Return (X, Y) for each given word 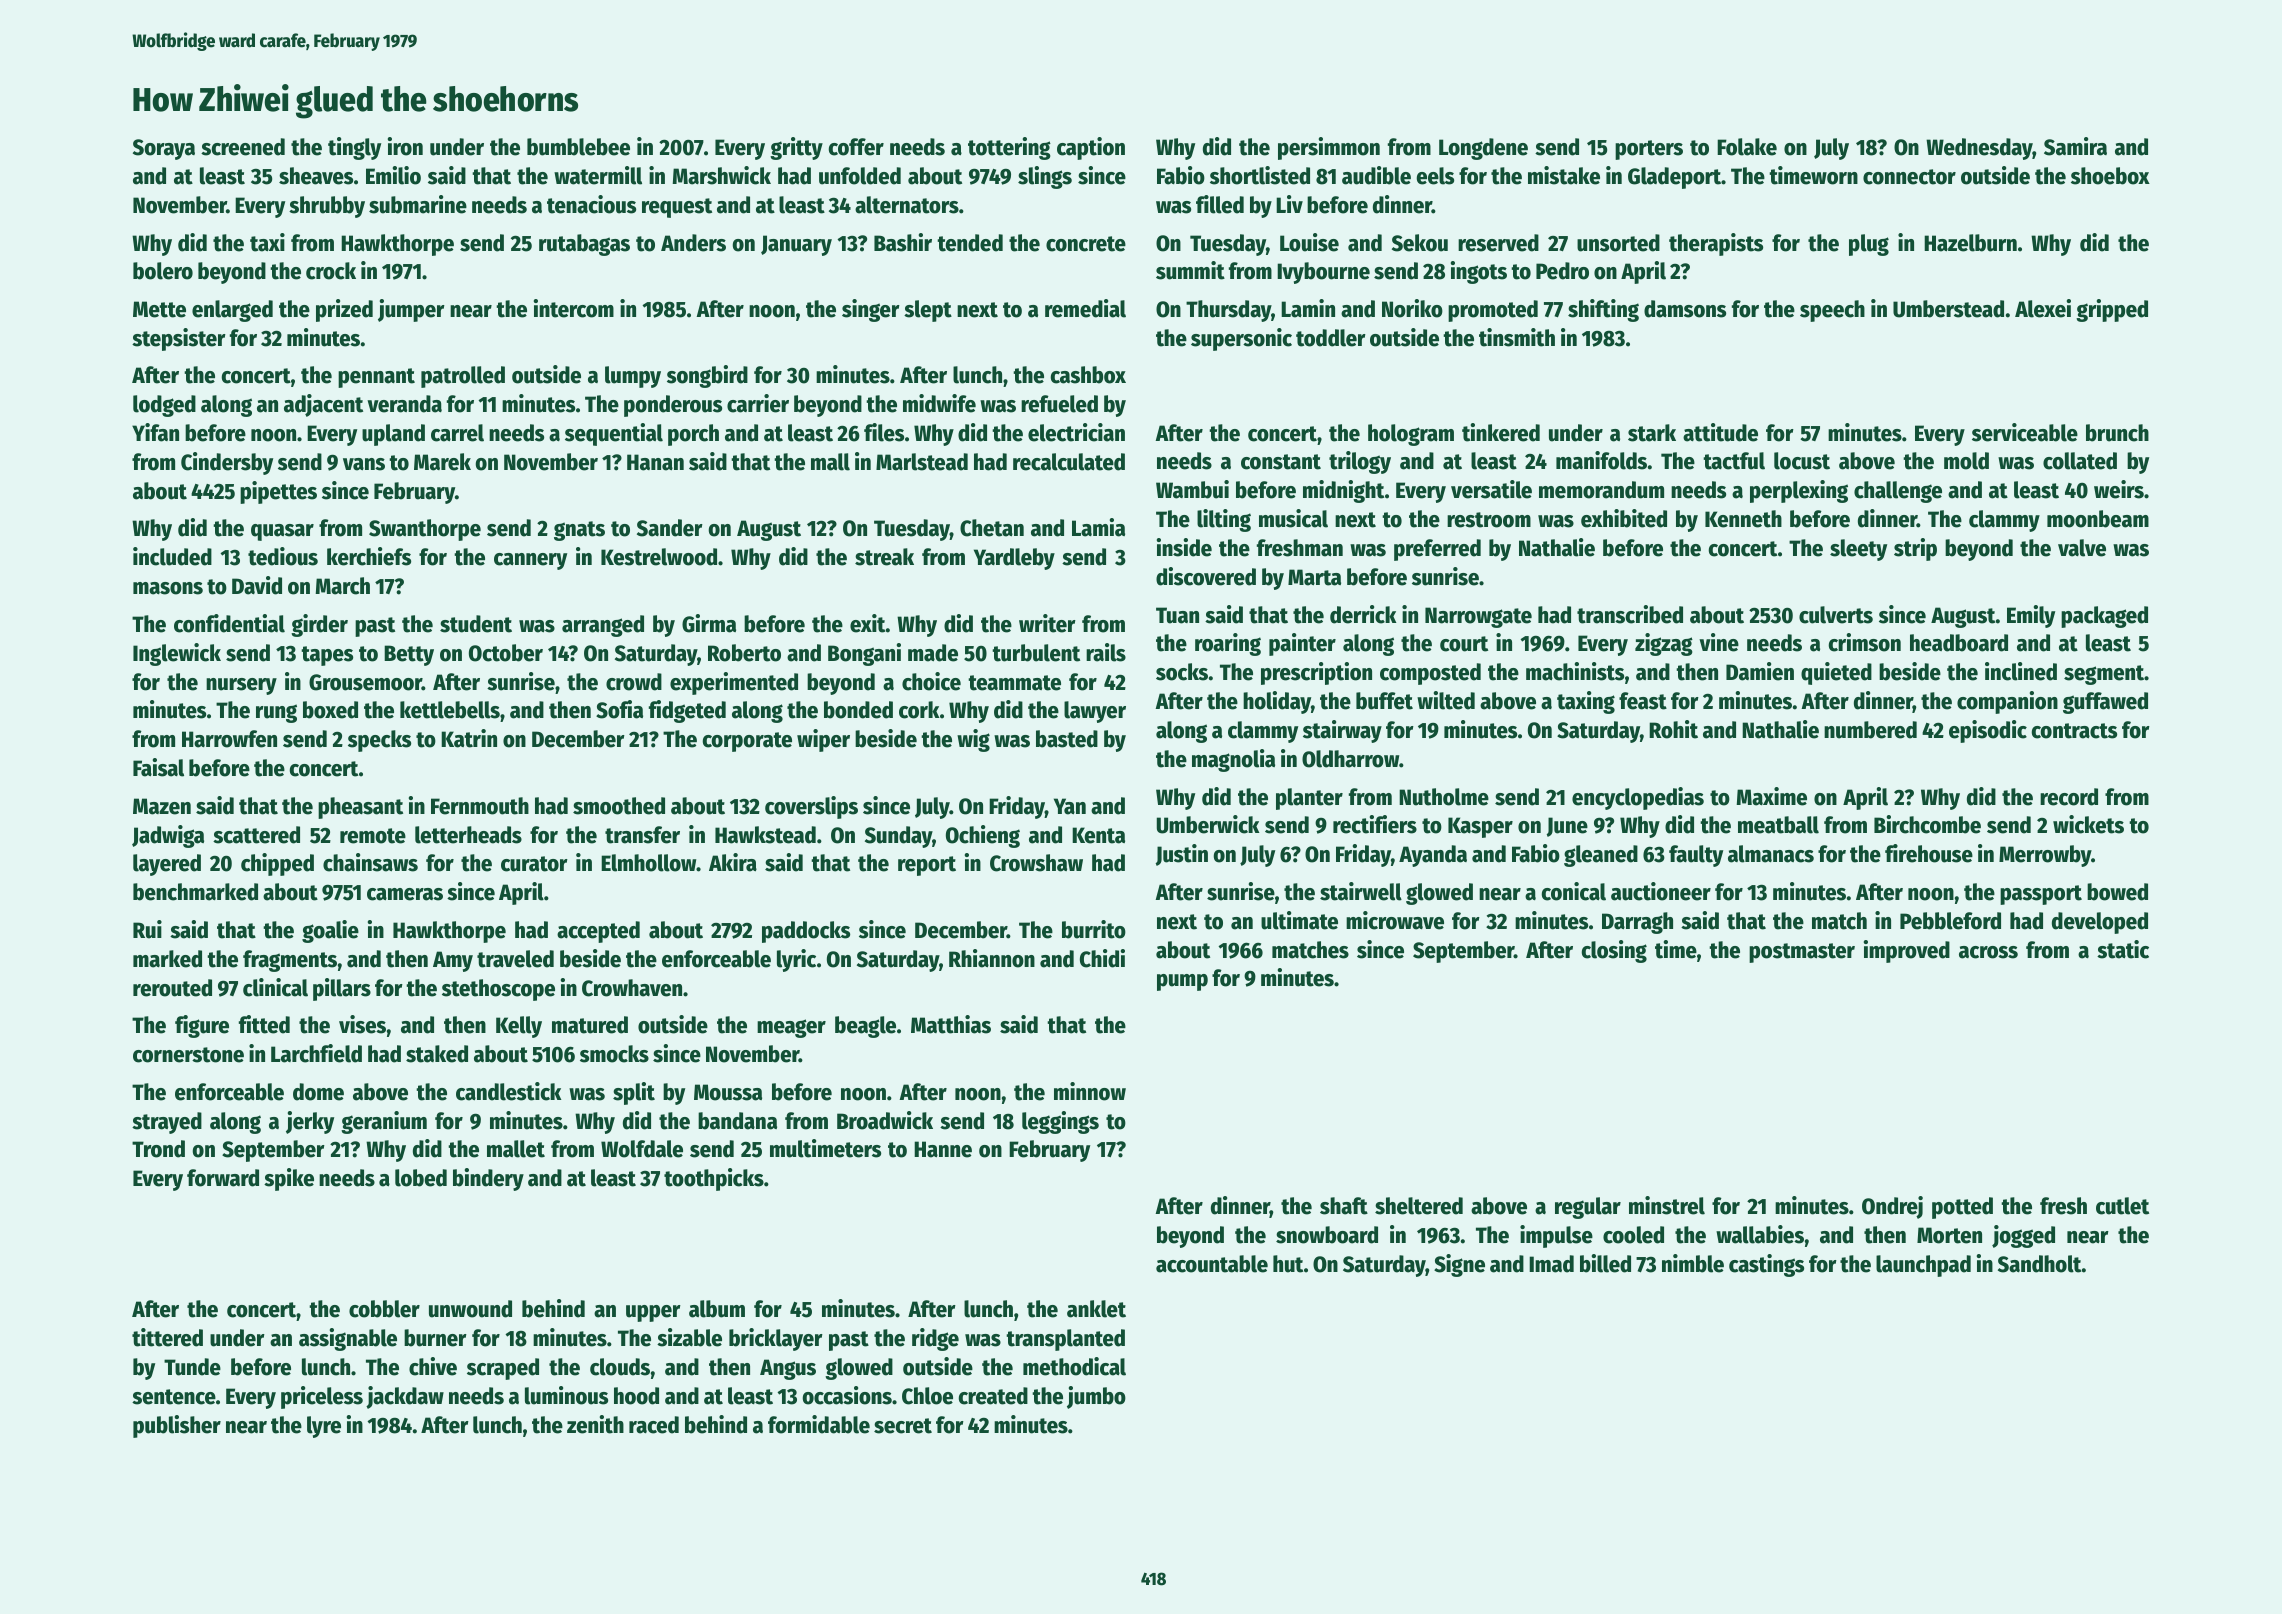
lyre (324, 1427)
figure (202, 1026)
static (2123, 949)
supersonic (1241, 339)
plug (1869, 245)
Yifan (155, 432)
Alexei (2043, 308)
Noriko (1412, 308)
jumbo (1096, 1397)
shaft (1344, 1206)
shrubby (327, 207)
